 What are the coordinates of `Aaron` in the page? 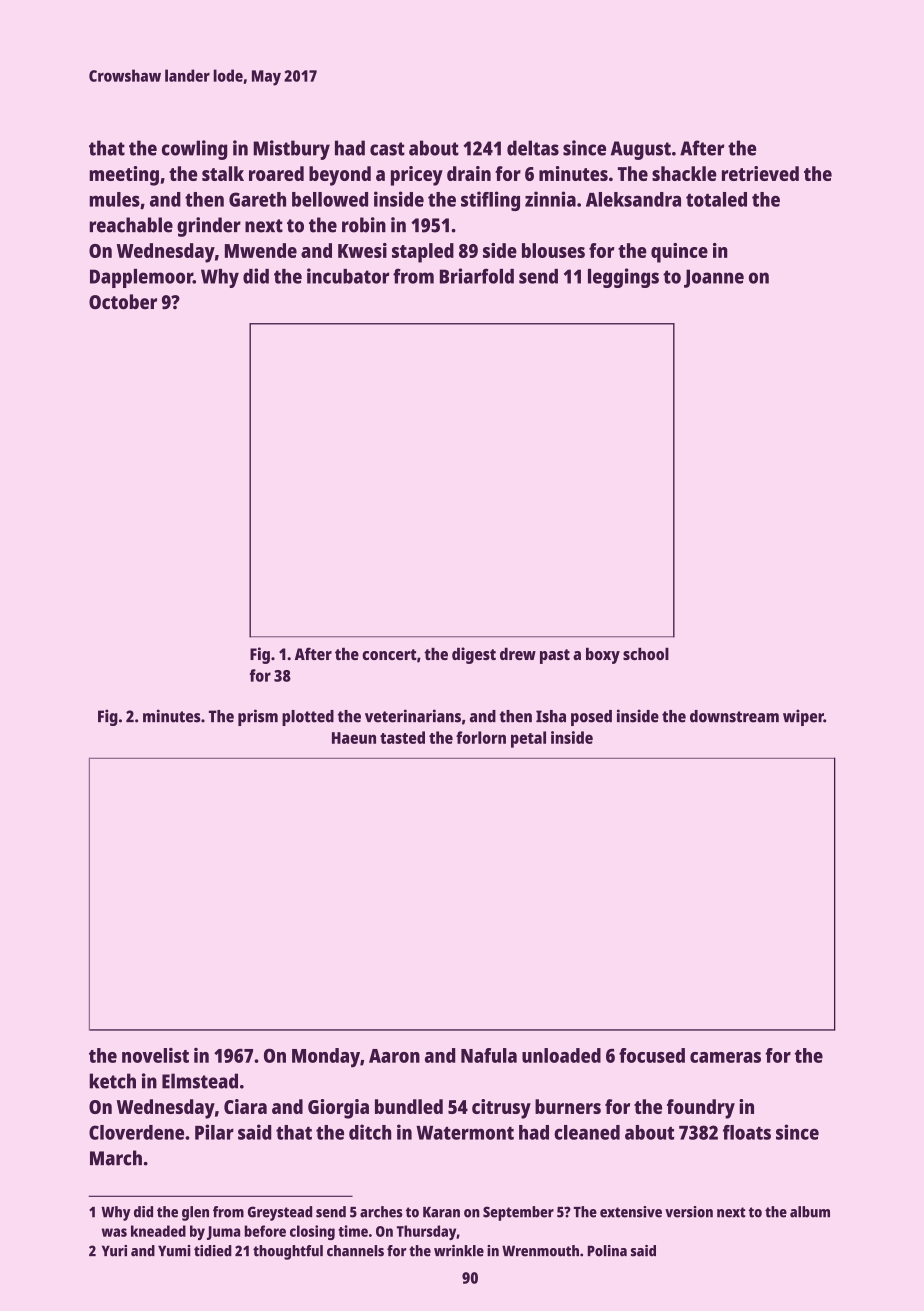 It's located at (394, 1056).
